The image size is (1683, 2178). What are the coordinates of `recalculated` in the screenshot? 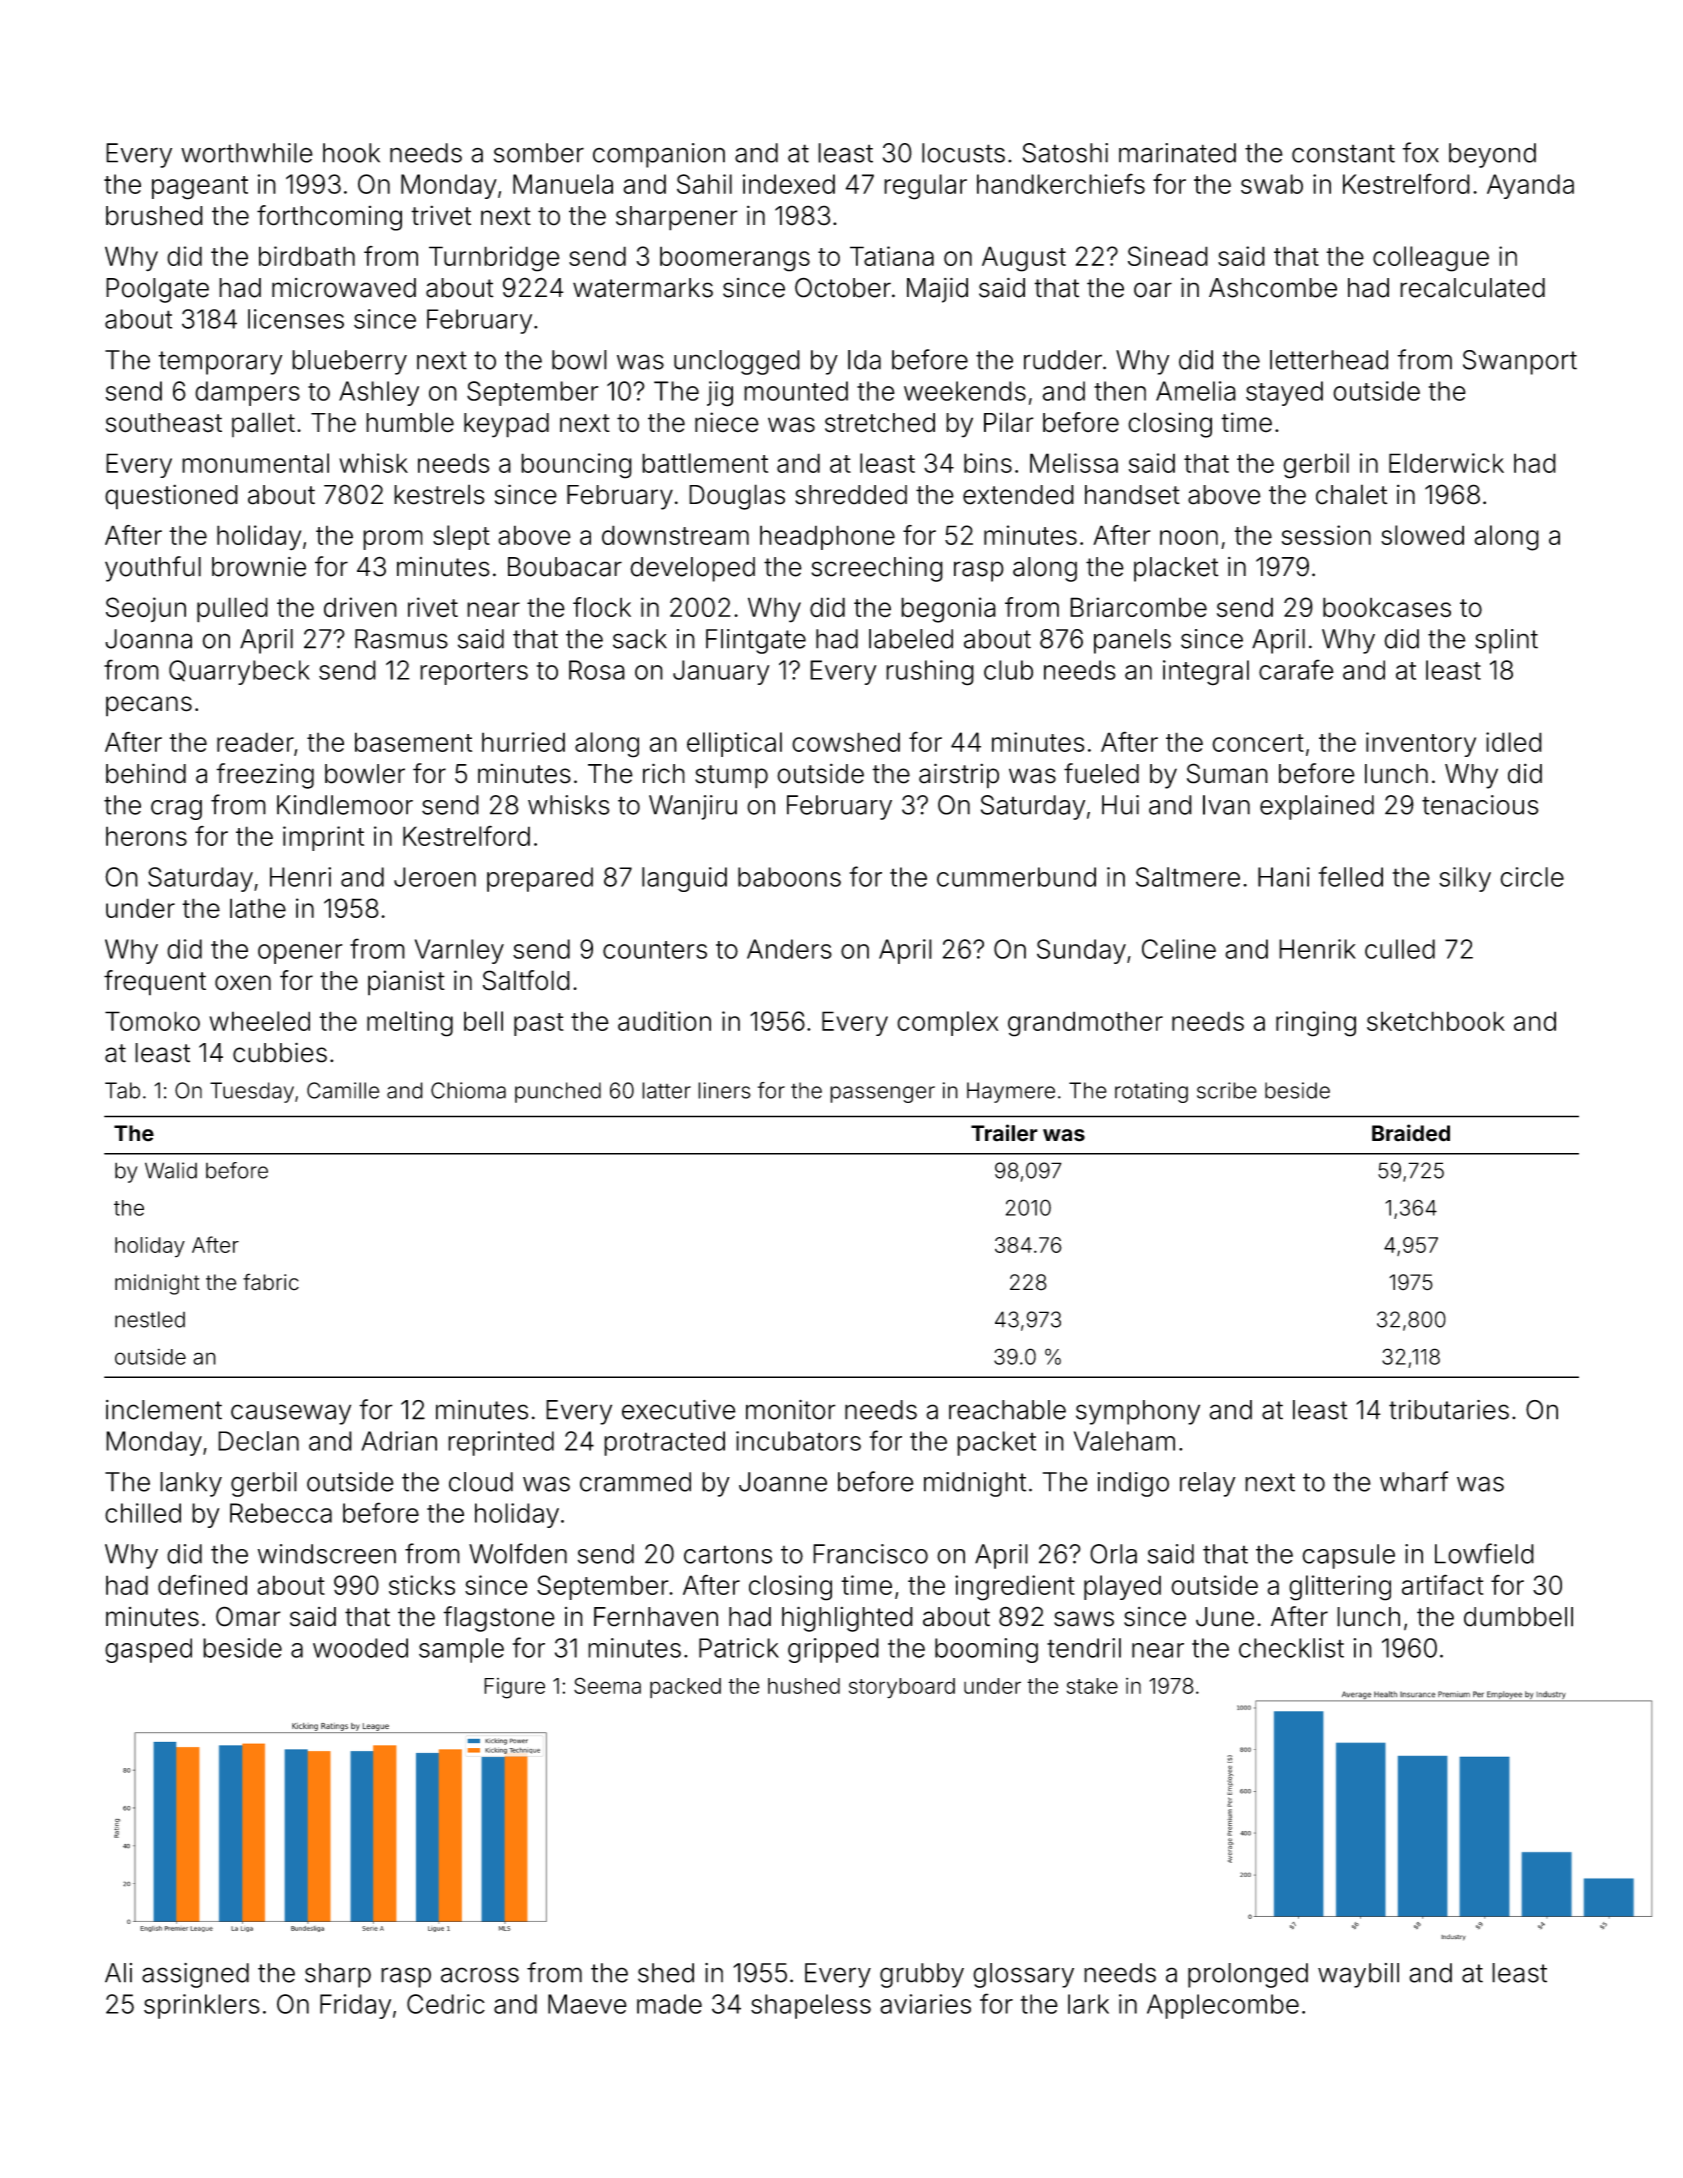 It's located at (1472, 288).
